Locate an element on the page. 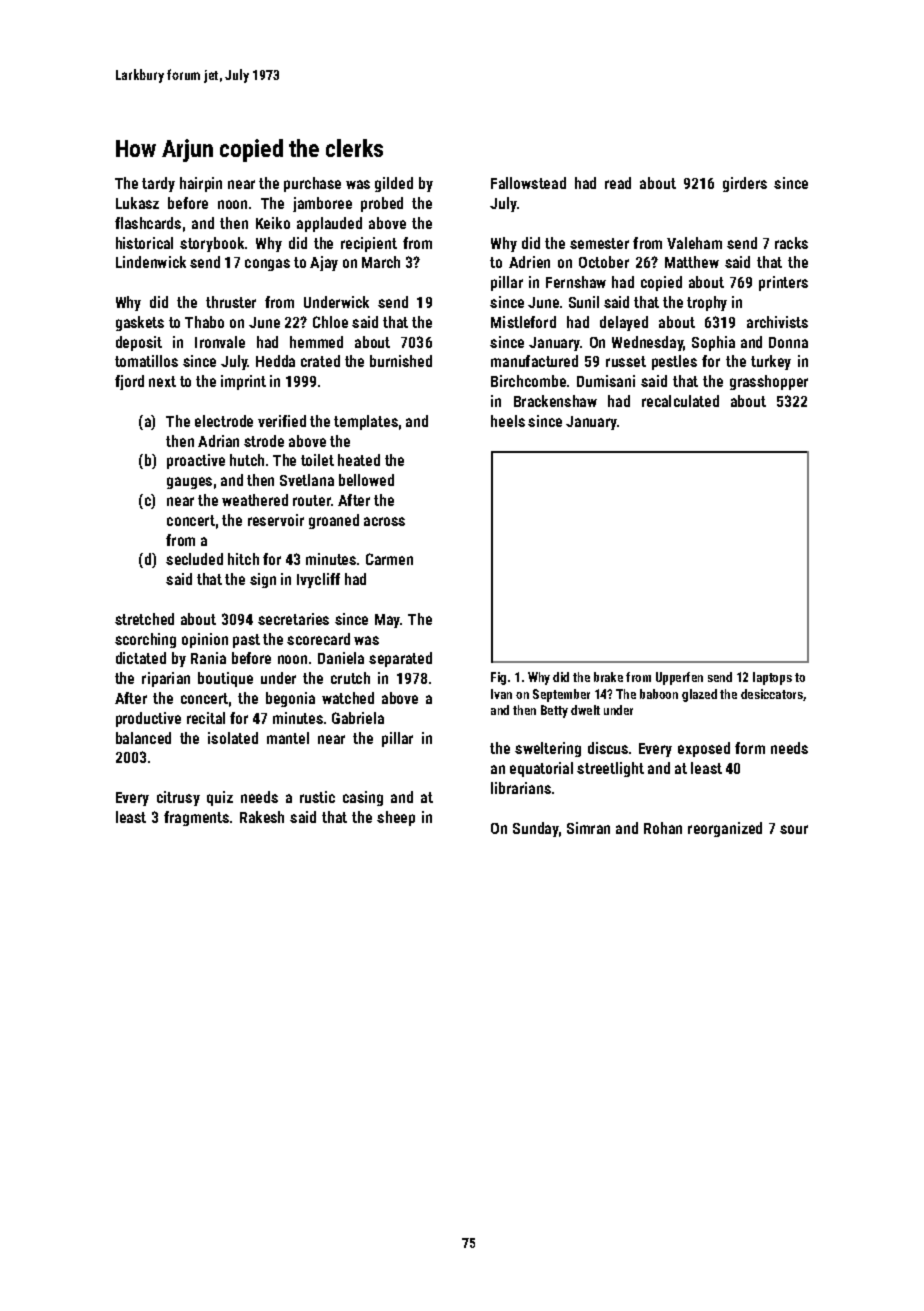  Fallowstead is located at coordinates (528, 183).
